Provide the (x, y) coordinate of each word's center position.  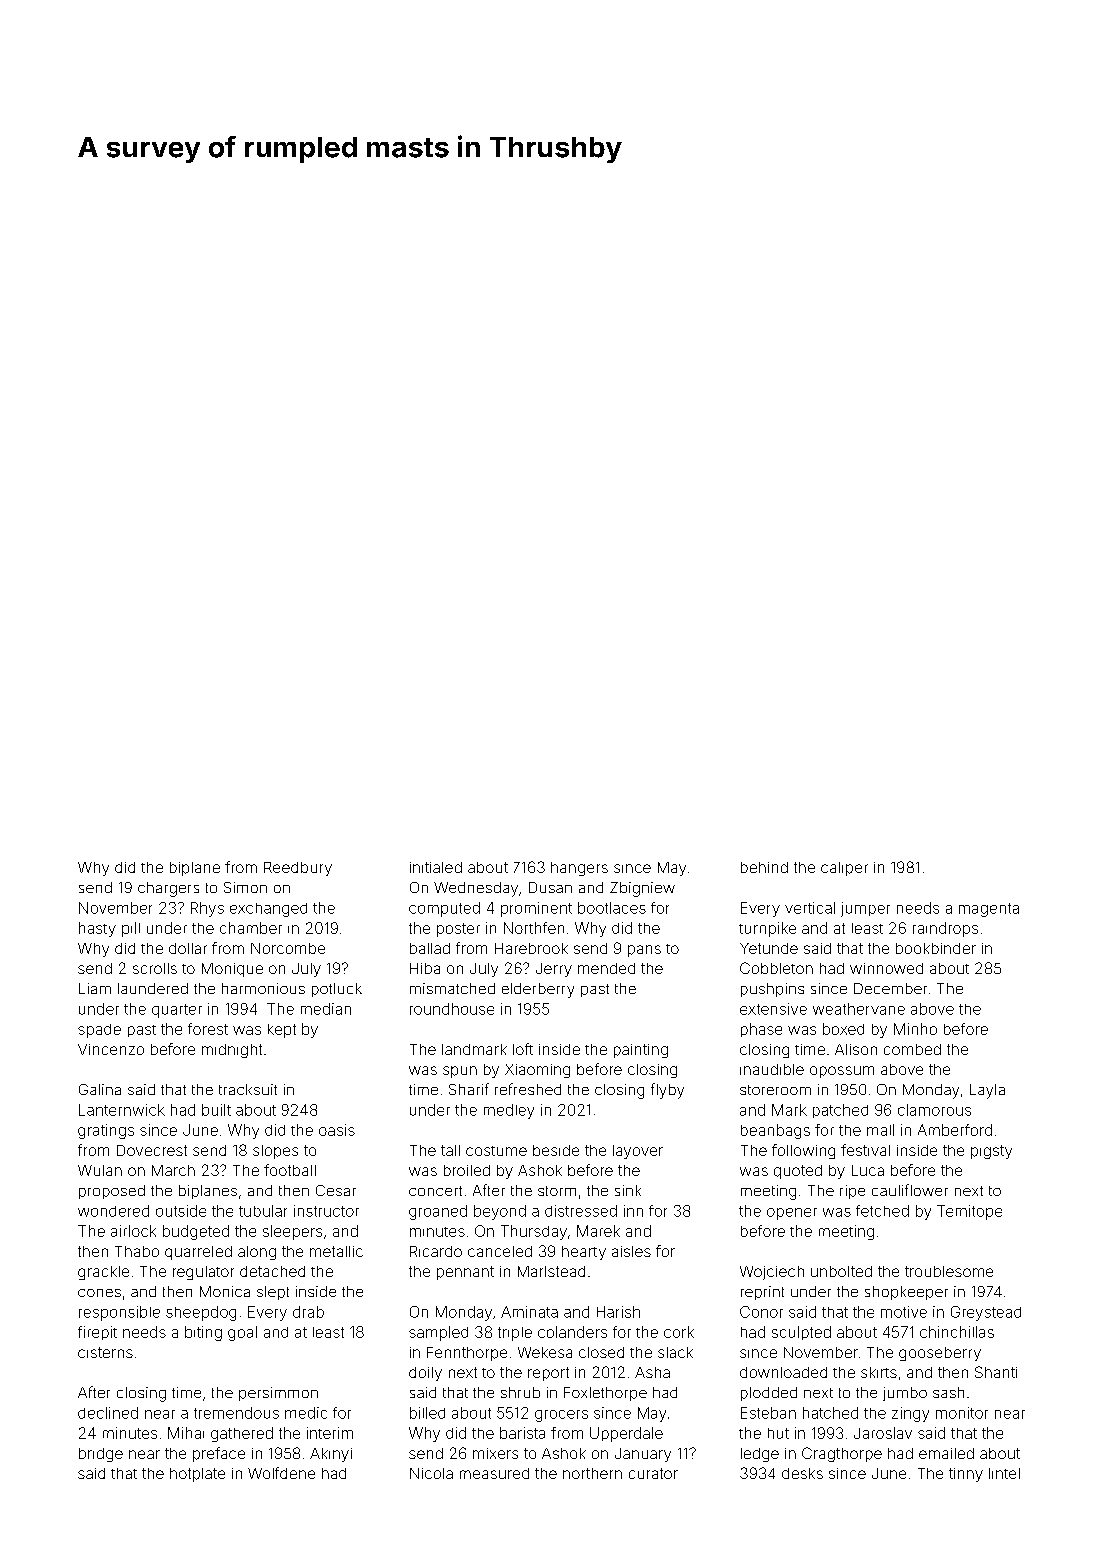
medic (306, 1413)
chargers (168, 889)
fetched (882, 1211)
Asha (652, 1372)
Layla (987, 1091)
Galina (100, 1089)
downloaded (783, 1372)
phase (761, 1030)
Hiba (425, 968)
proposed (112, 1192)
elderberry (538, 990)
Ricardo (436, 1251)
